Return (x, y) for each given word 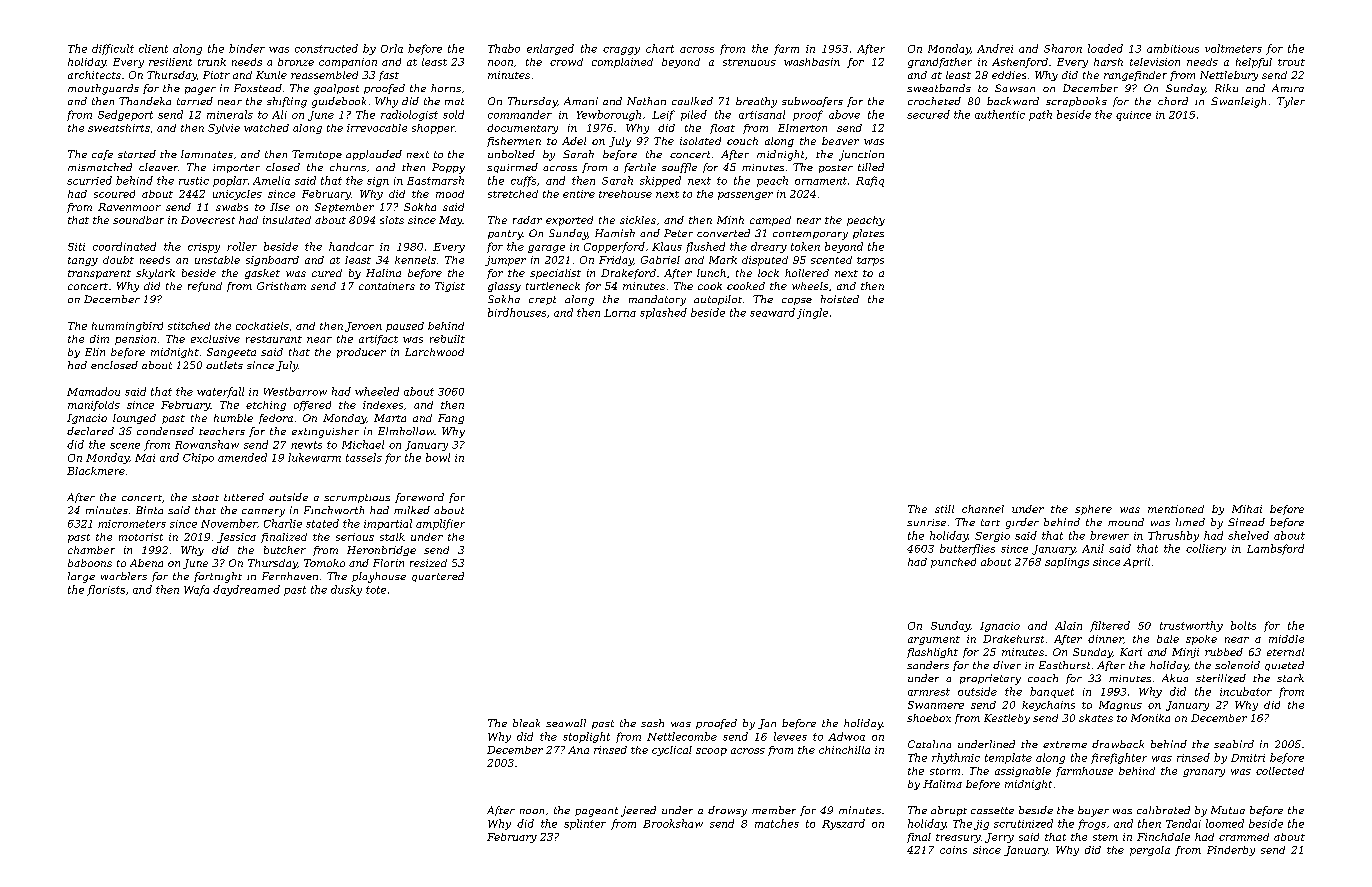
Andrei (995, 48)
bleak (526, 723)
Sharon (1063, 48)
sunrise (926, 522)
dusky (346, 590)
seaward (772, 312)
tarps (870, 261)
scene (125, 446)
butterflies (967, 549)
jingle (812, 313)
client (153, 48)
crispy (204, 248)
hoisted (840, 299)
